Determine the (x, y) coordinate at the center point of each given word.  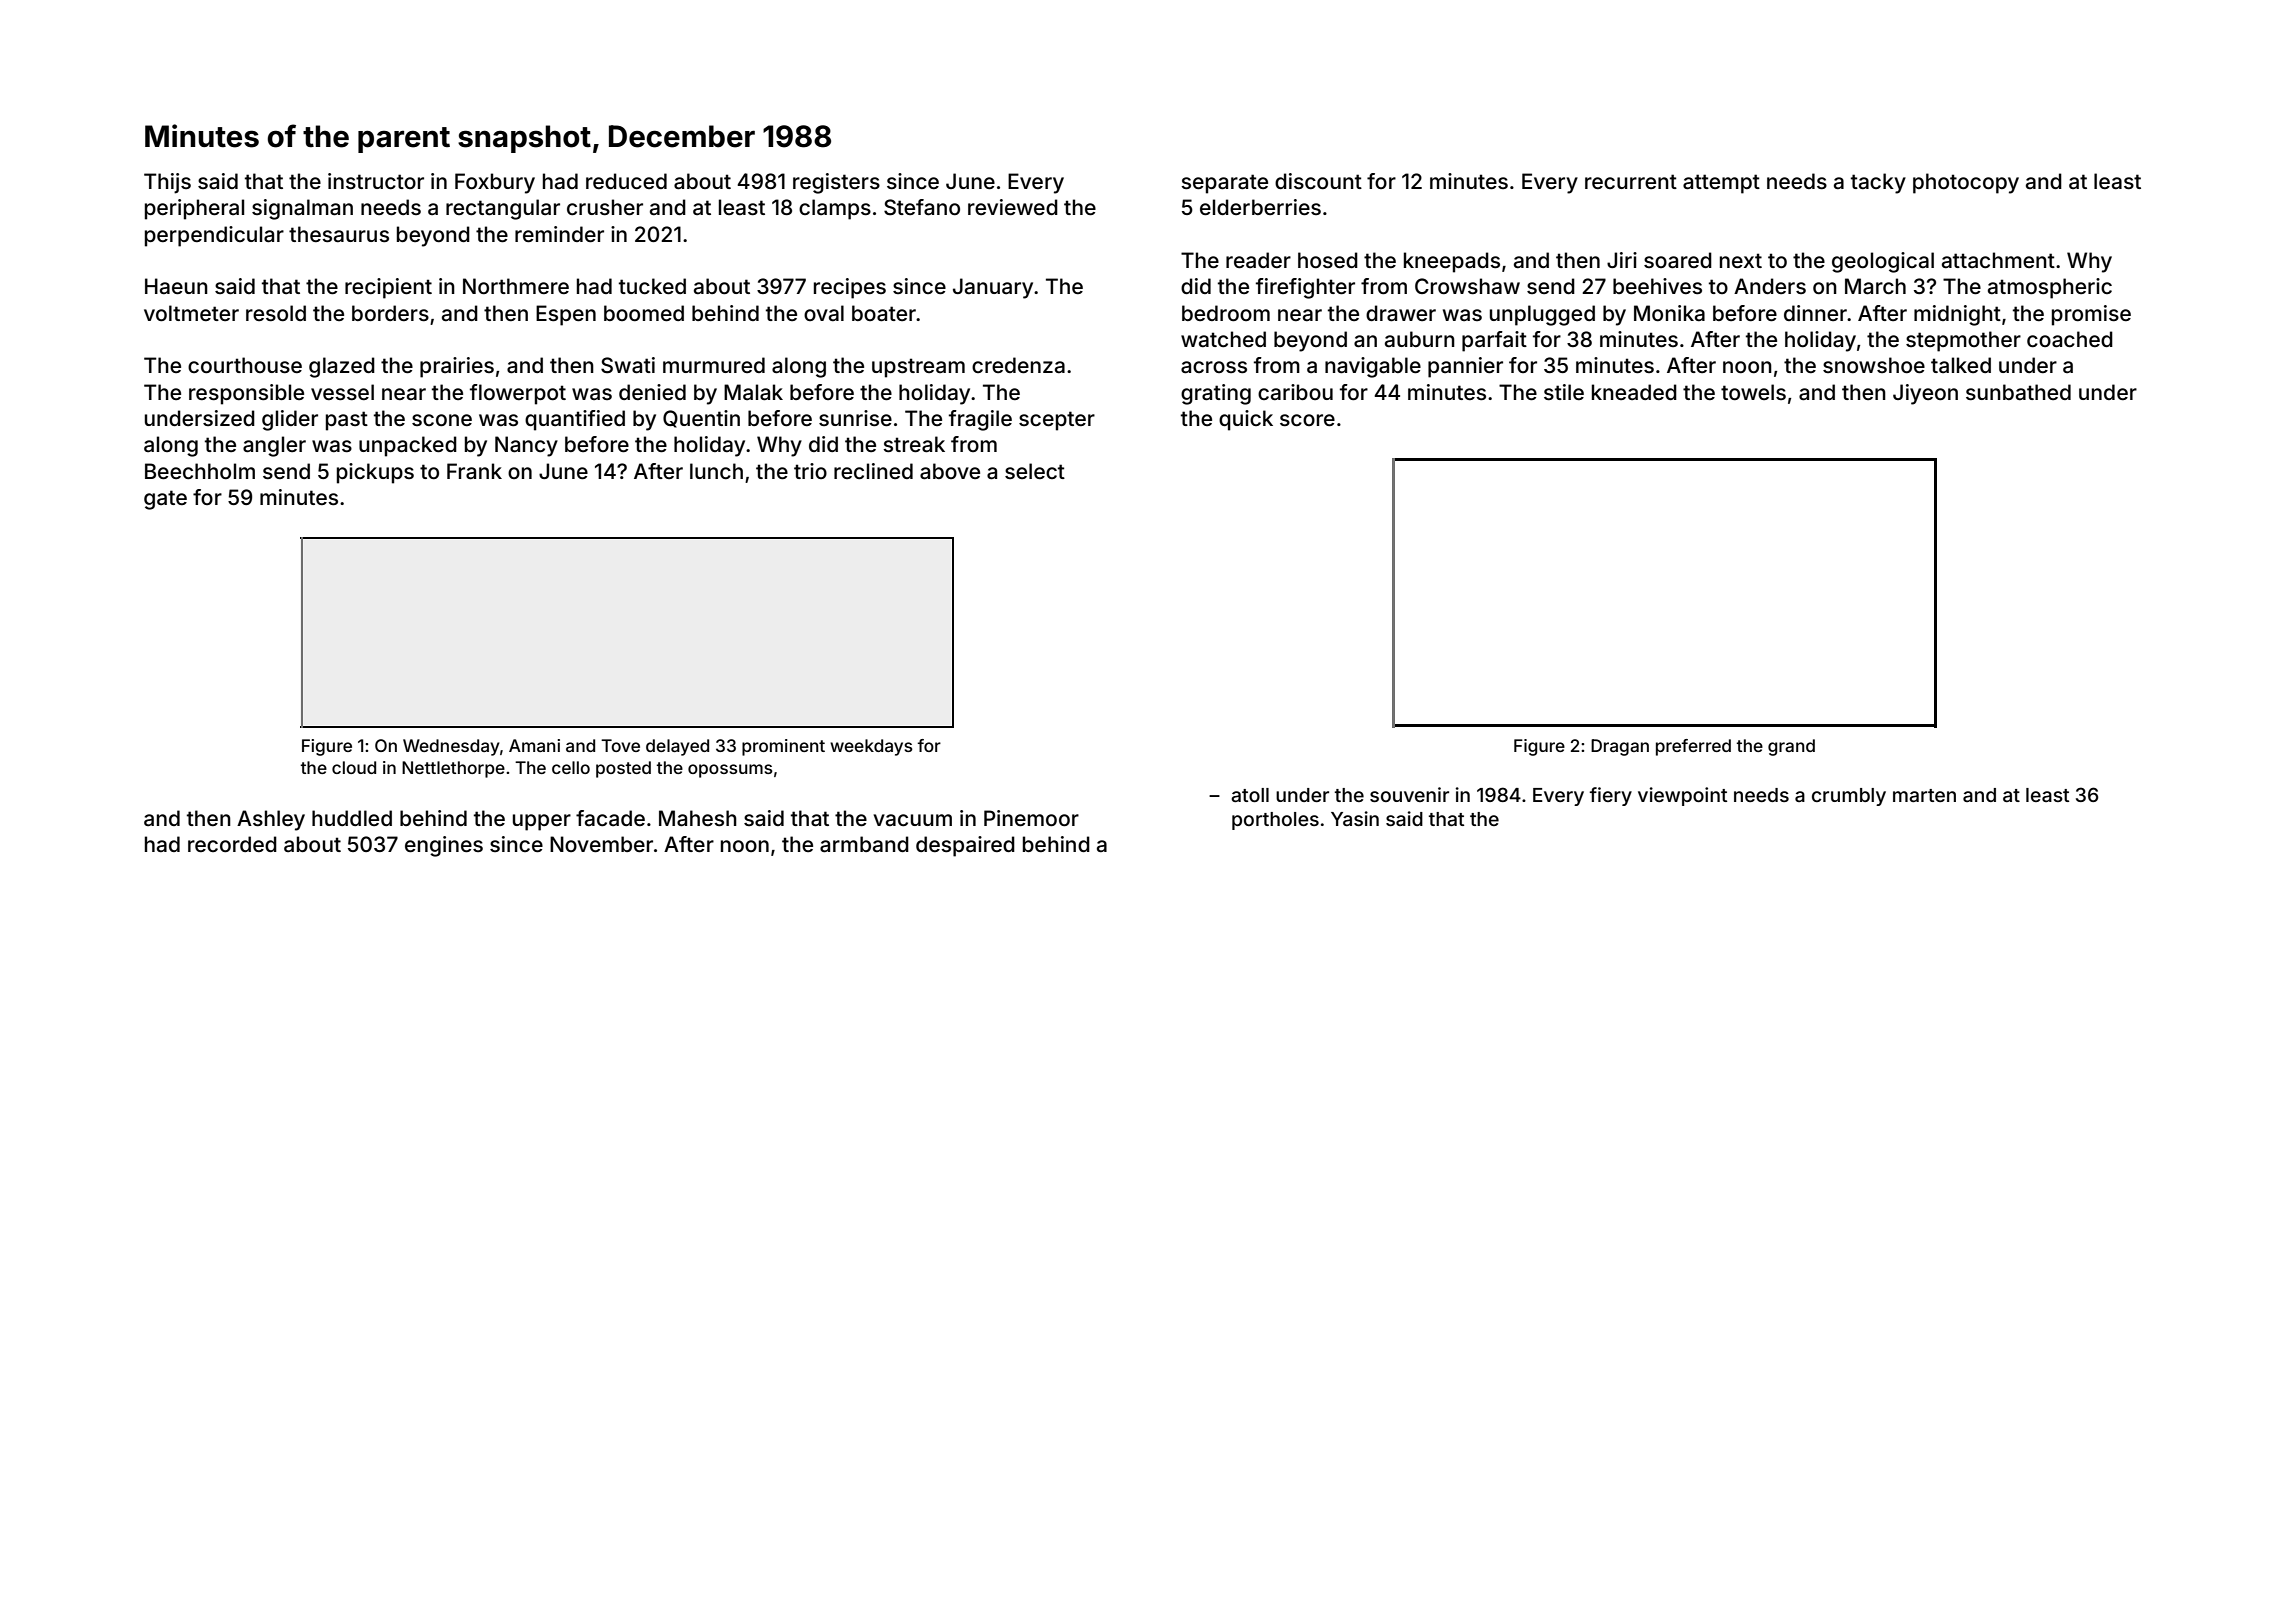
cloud (354, 767)
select (1035, 471)
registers (836, 183)
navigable (1373, 367)
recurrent (1631, 181)
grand (1791, 747)
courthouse (245, 365)
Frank (474, 471)
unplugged (1542, 315)
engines (444, 846)
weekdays (871, 747)
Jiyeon (1925, 394)
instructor (376, 181)
